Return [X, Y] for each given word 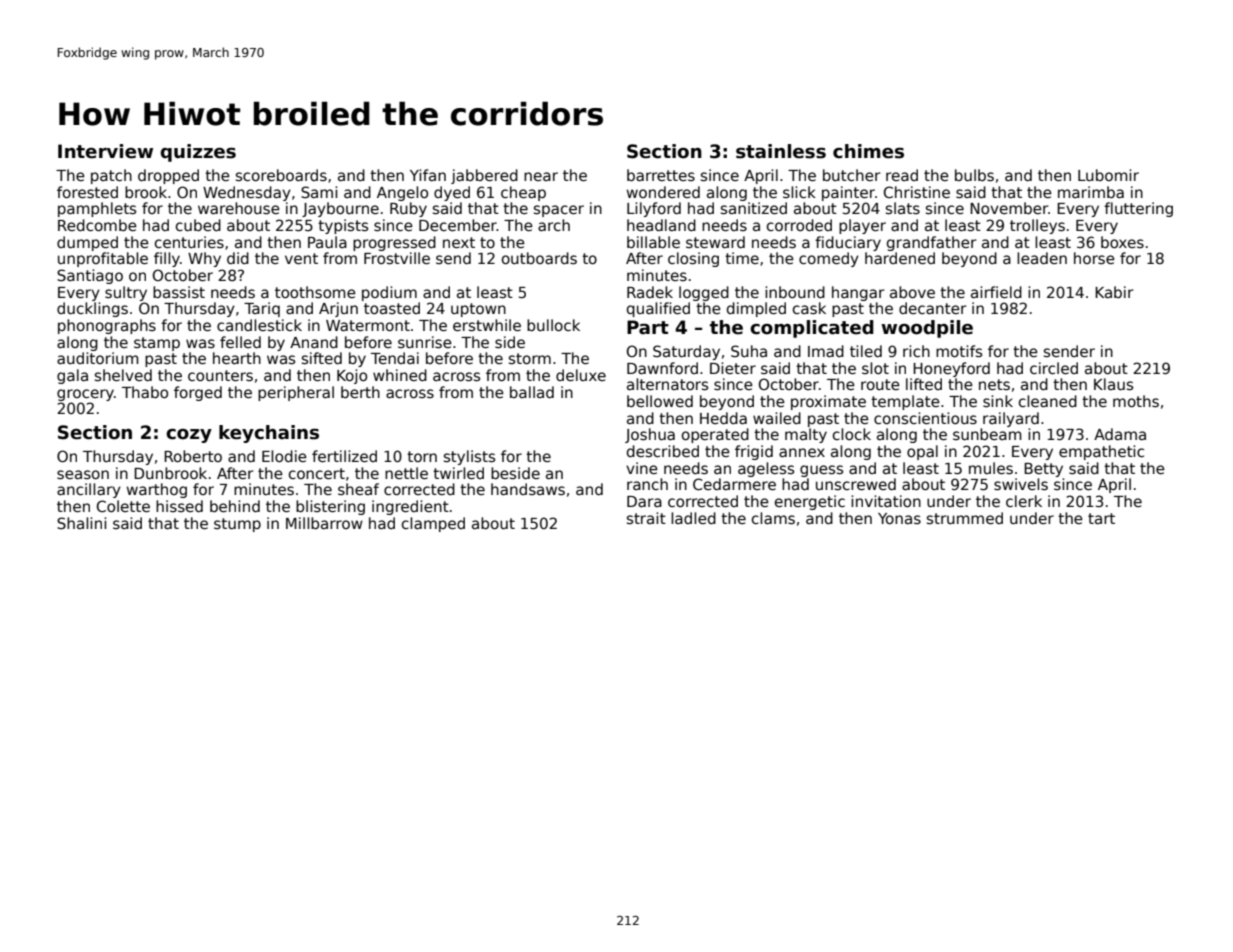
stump [237, 525]
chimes [868, 151]
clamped [433, 524]
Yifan [428, 175]
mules [991, 468]
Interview [105, 151]
